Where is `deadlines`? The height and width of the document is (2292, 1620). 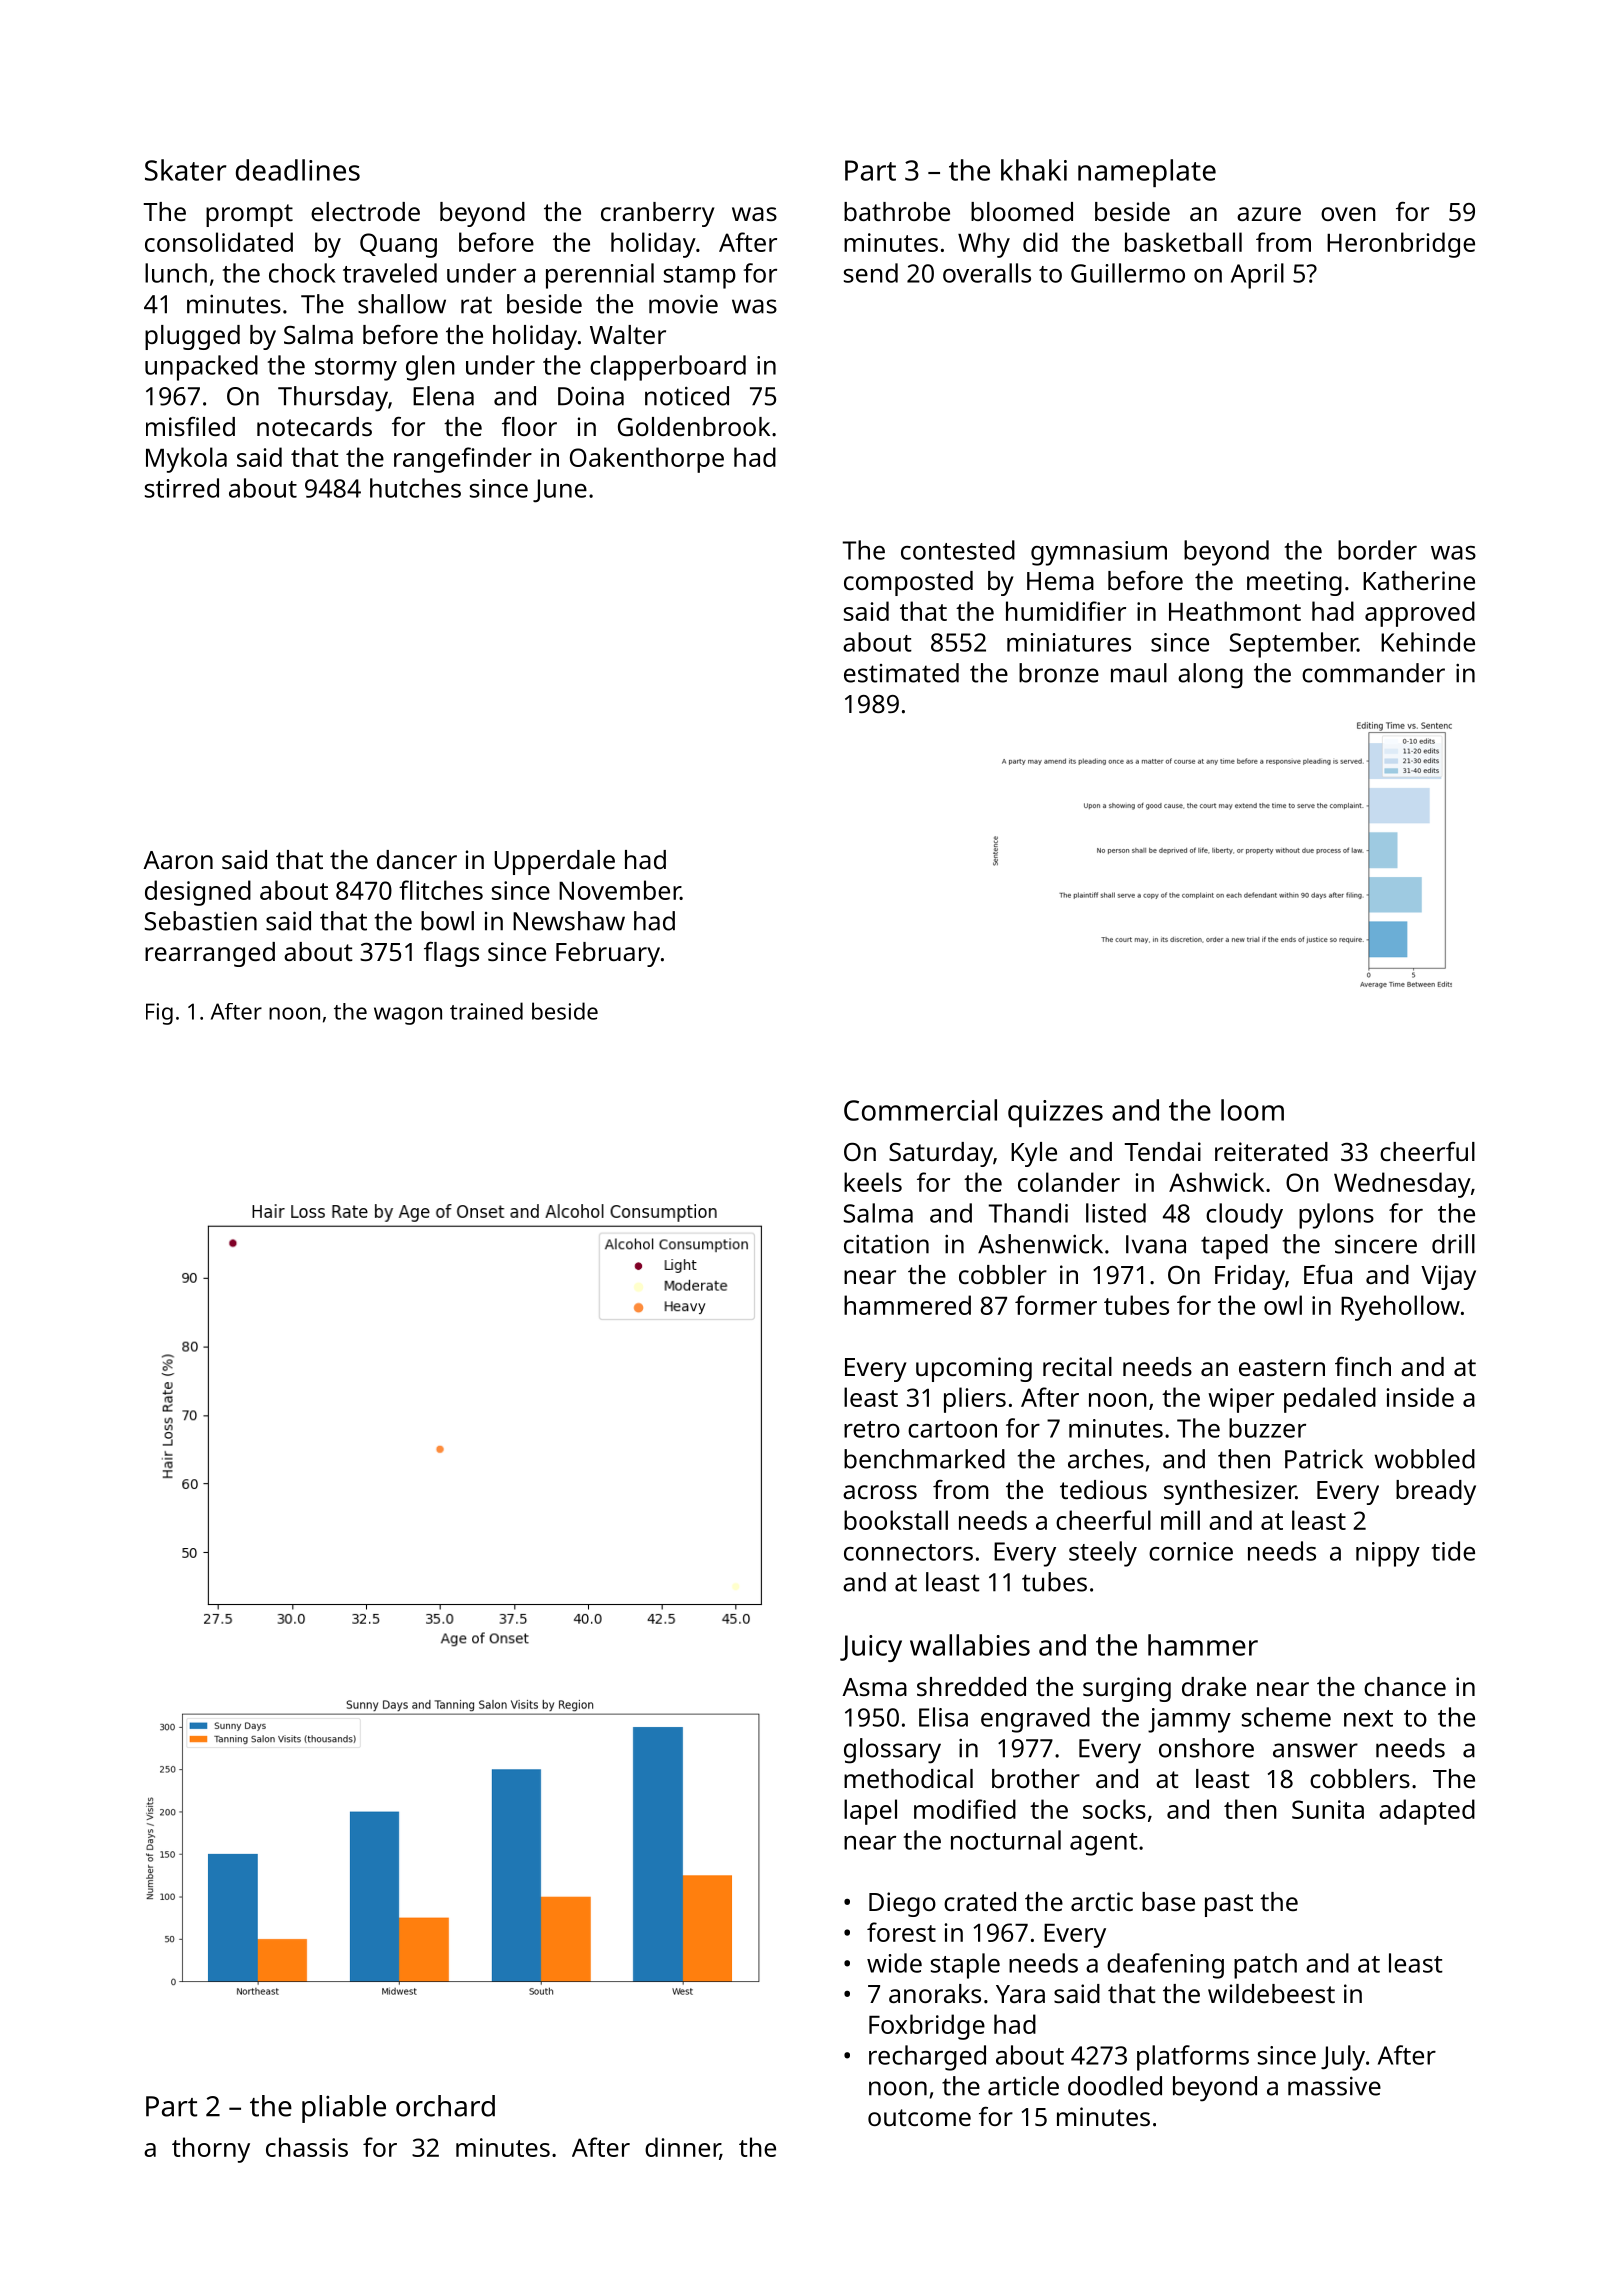
deadlines is located at coordinates (298, 170).
